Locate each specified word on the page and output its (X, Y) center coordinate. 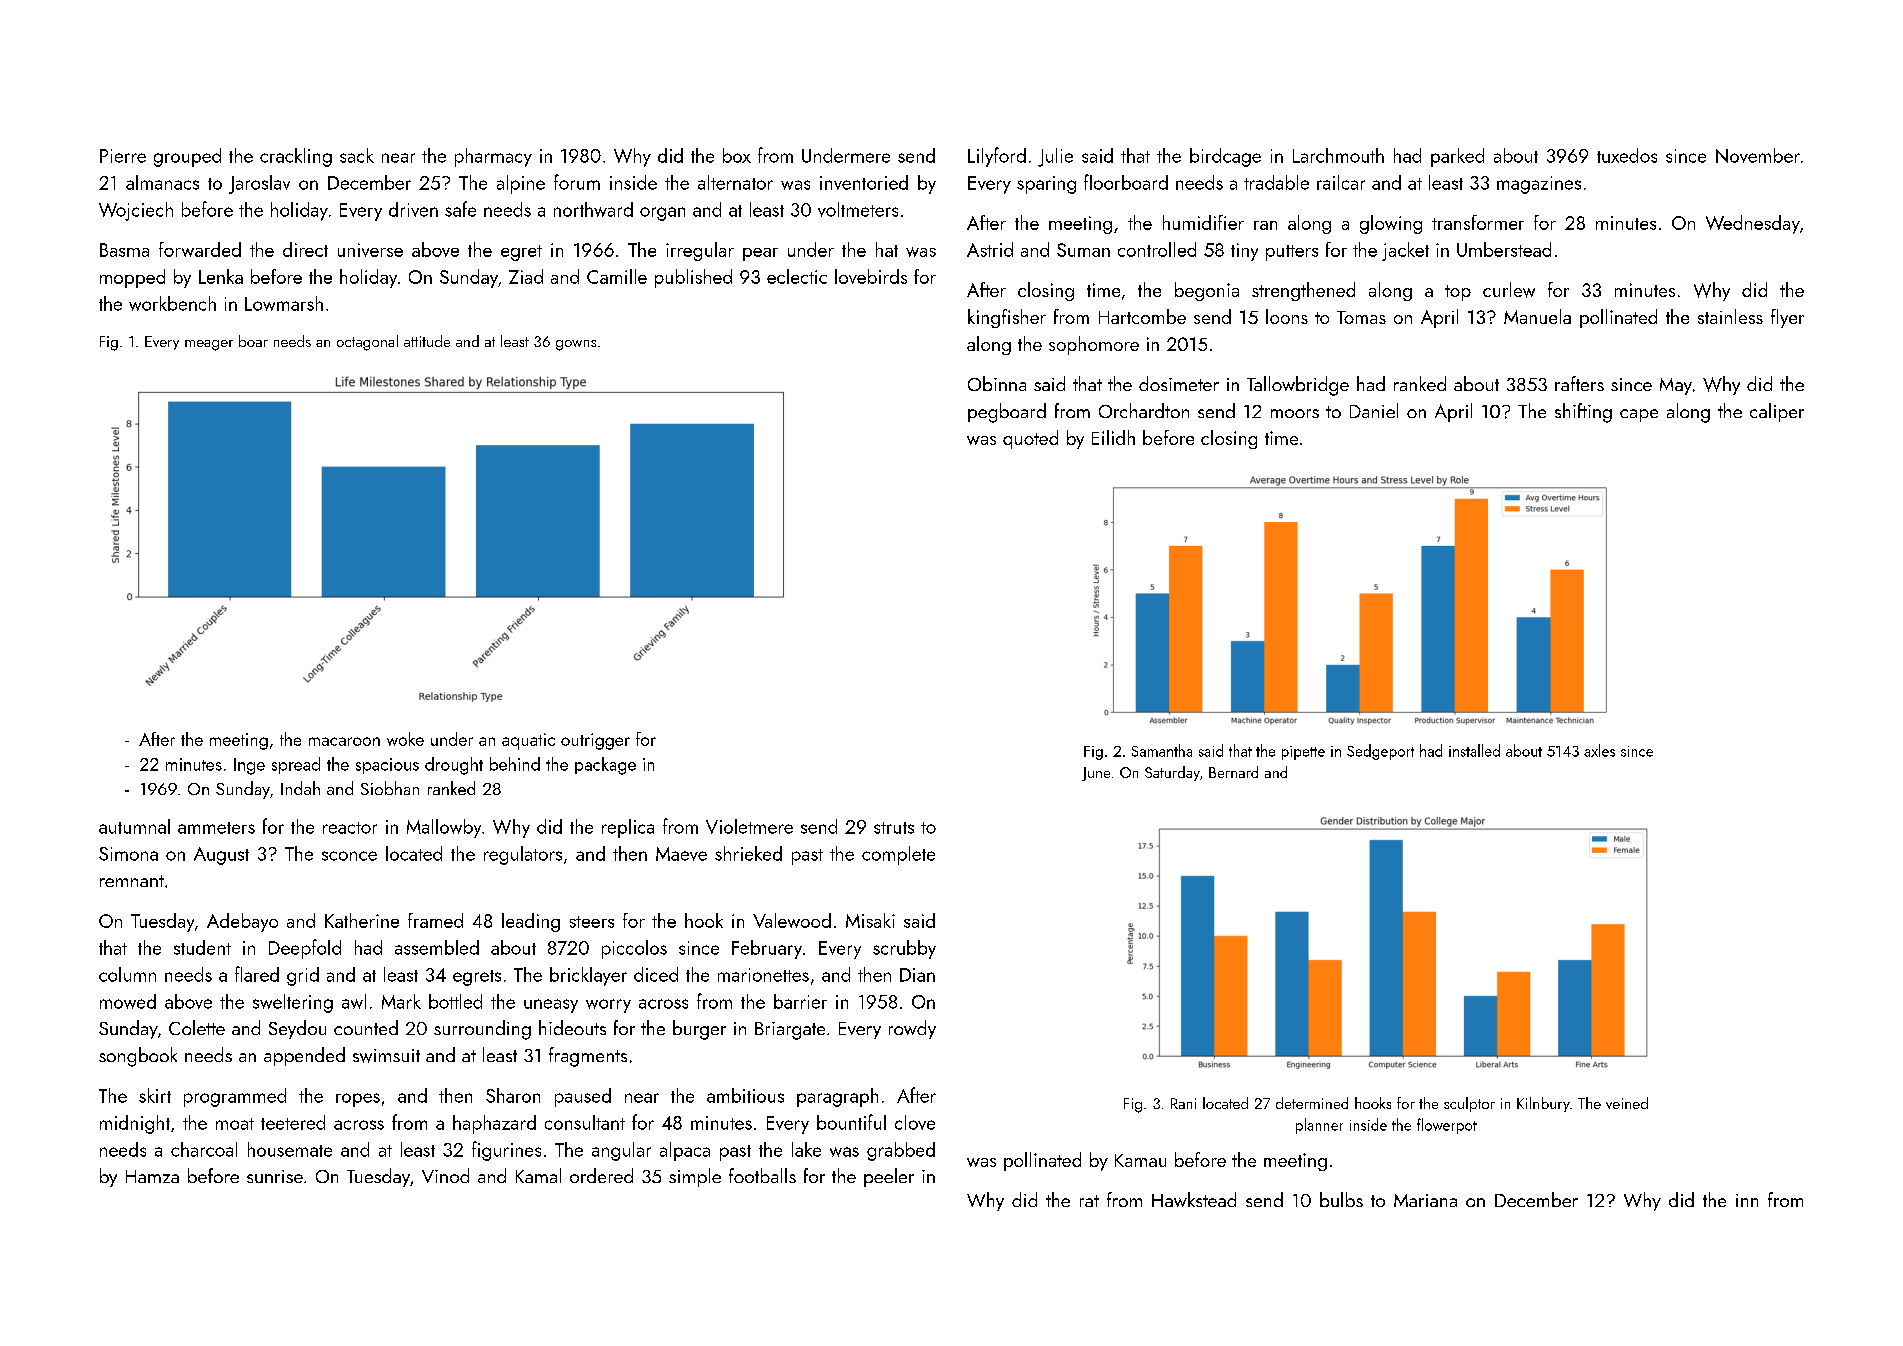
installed (1474, 750)
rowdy (912, 1029)
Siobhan (390, 788)
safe (460, 209)
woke (405, 739)
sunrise (275, 1176)
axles (1599, 750)
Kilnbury (1543, 1104)
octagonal (367, 343)
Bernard (1233, 772)
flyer (1787, 318)
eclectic (797, 276)
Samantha (1162, 750)
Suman (1083, 250)
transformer (1478, 222)
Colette (197, 1027)
